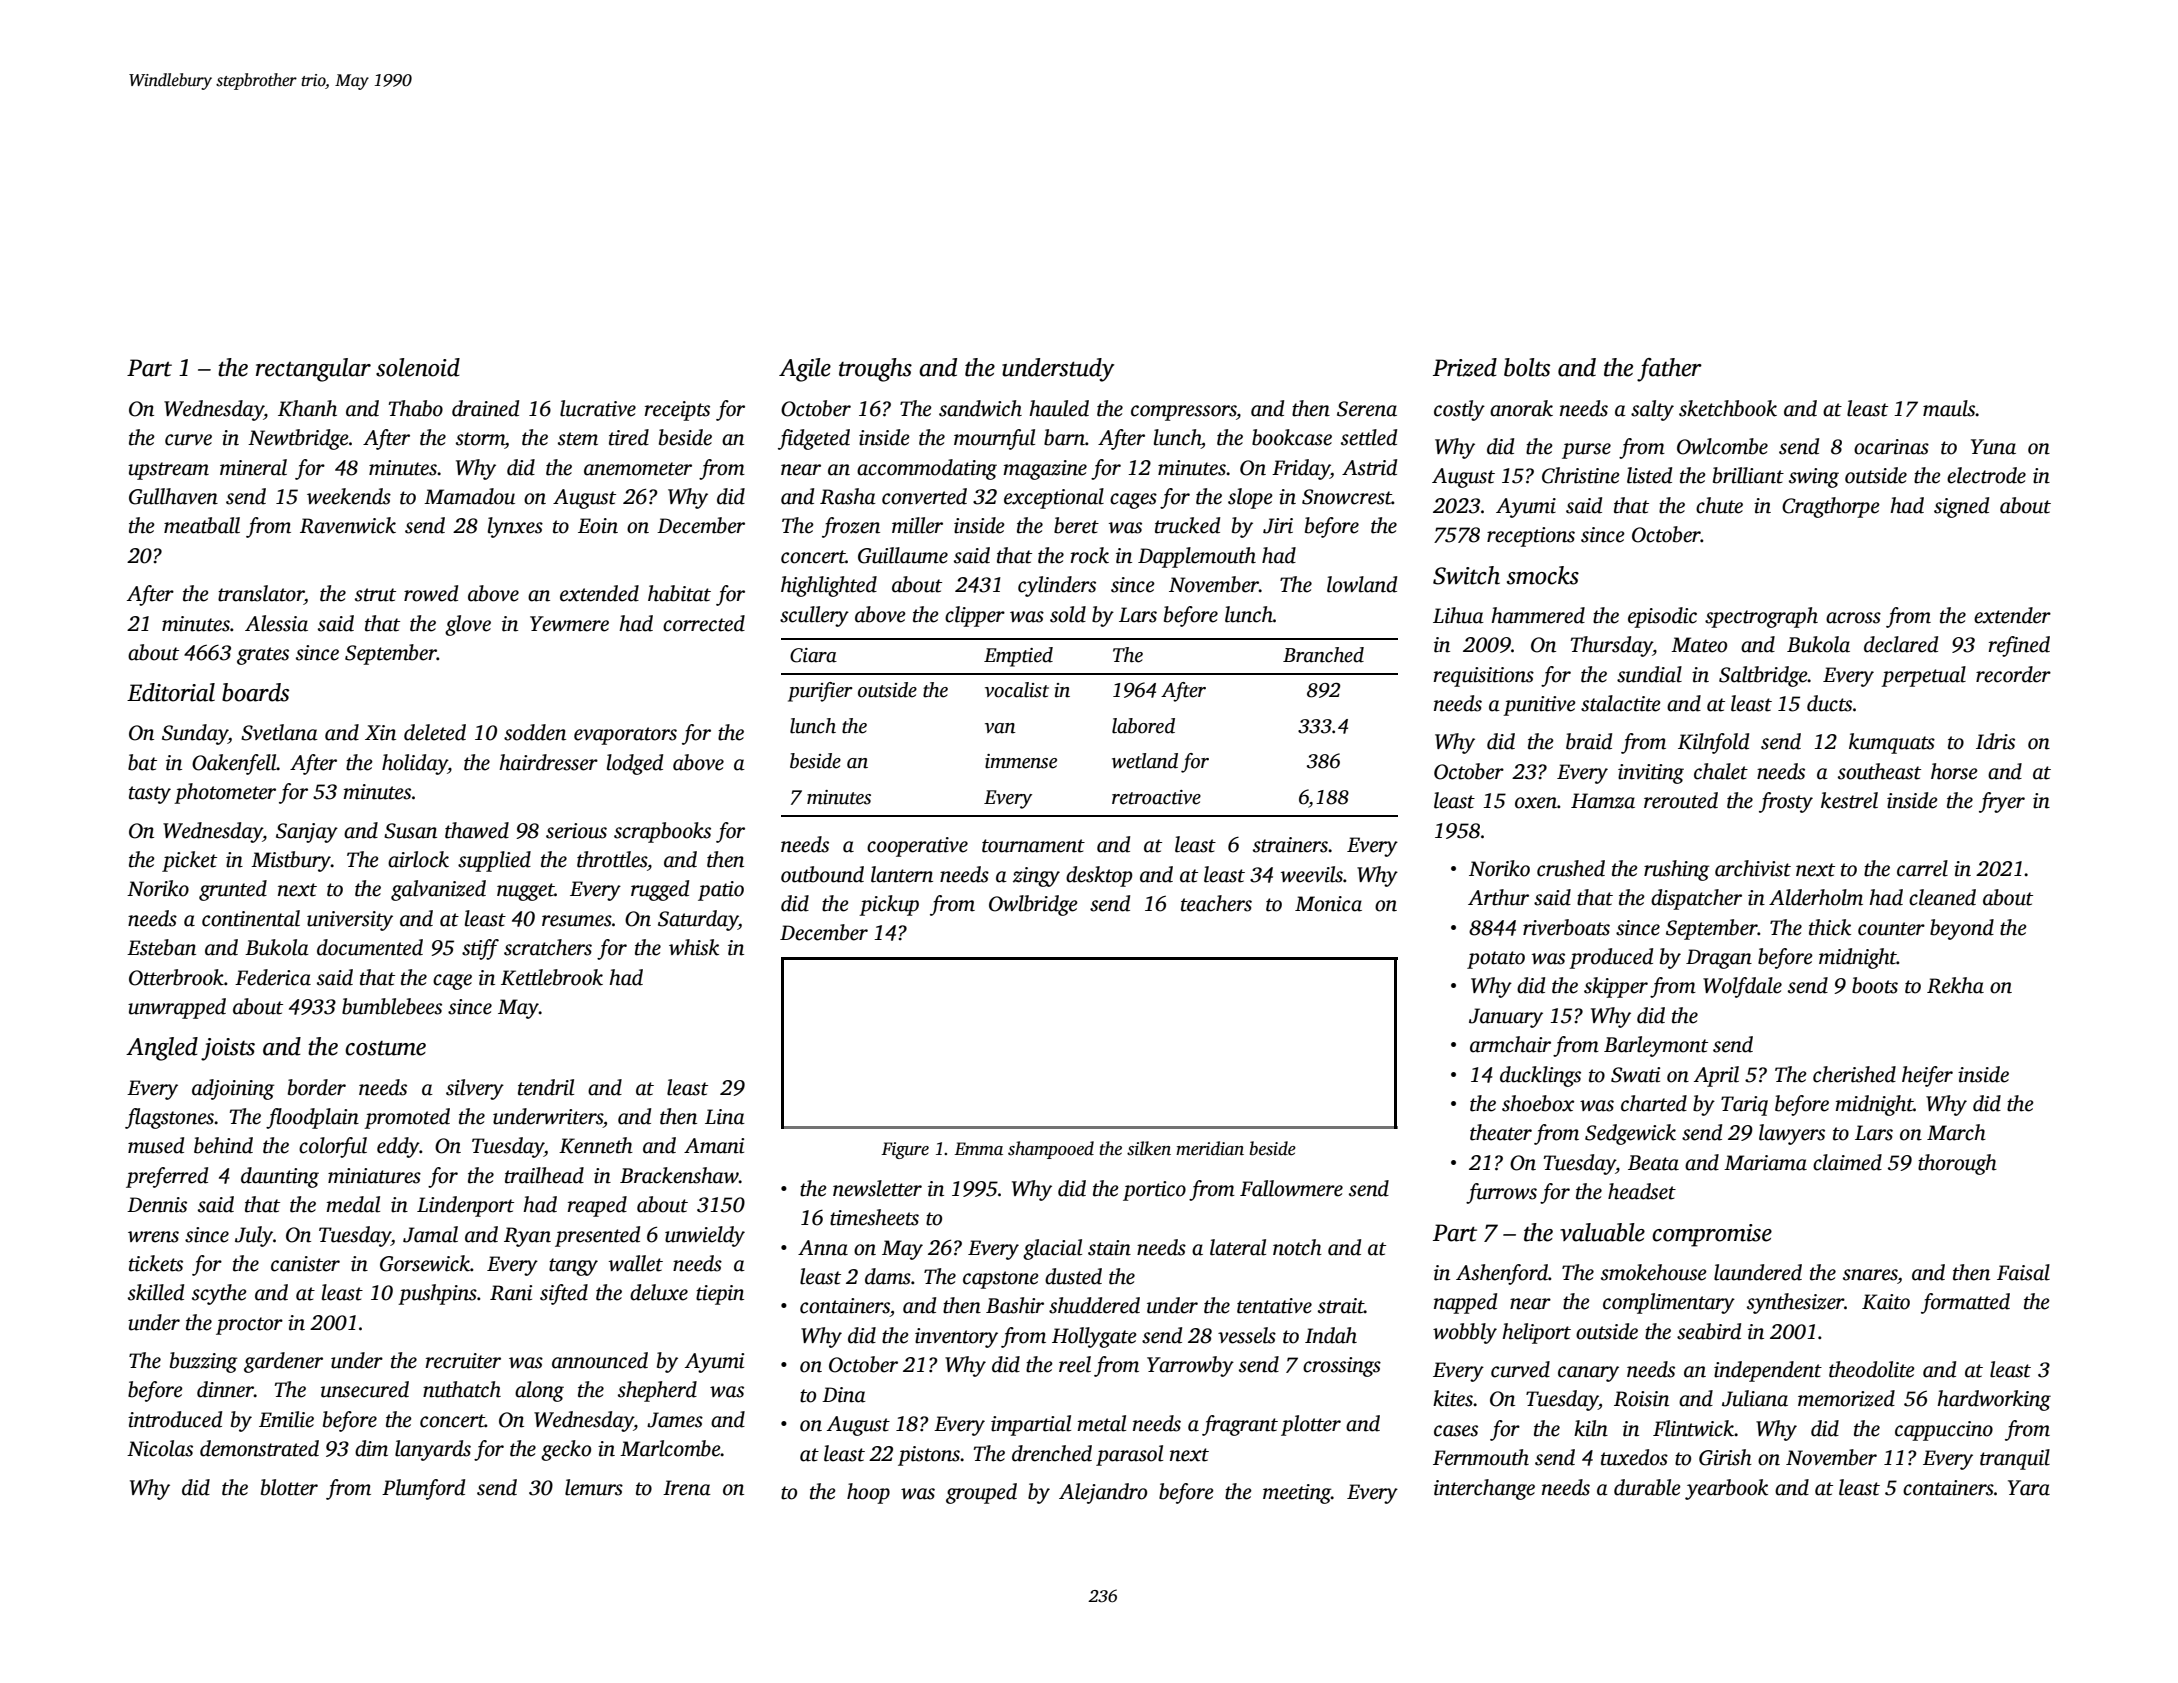 This screenshot has height=1683, width=2178. I want to click on glacial, so click(1052, 1249).
